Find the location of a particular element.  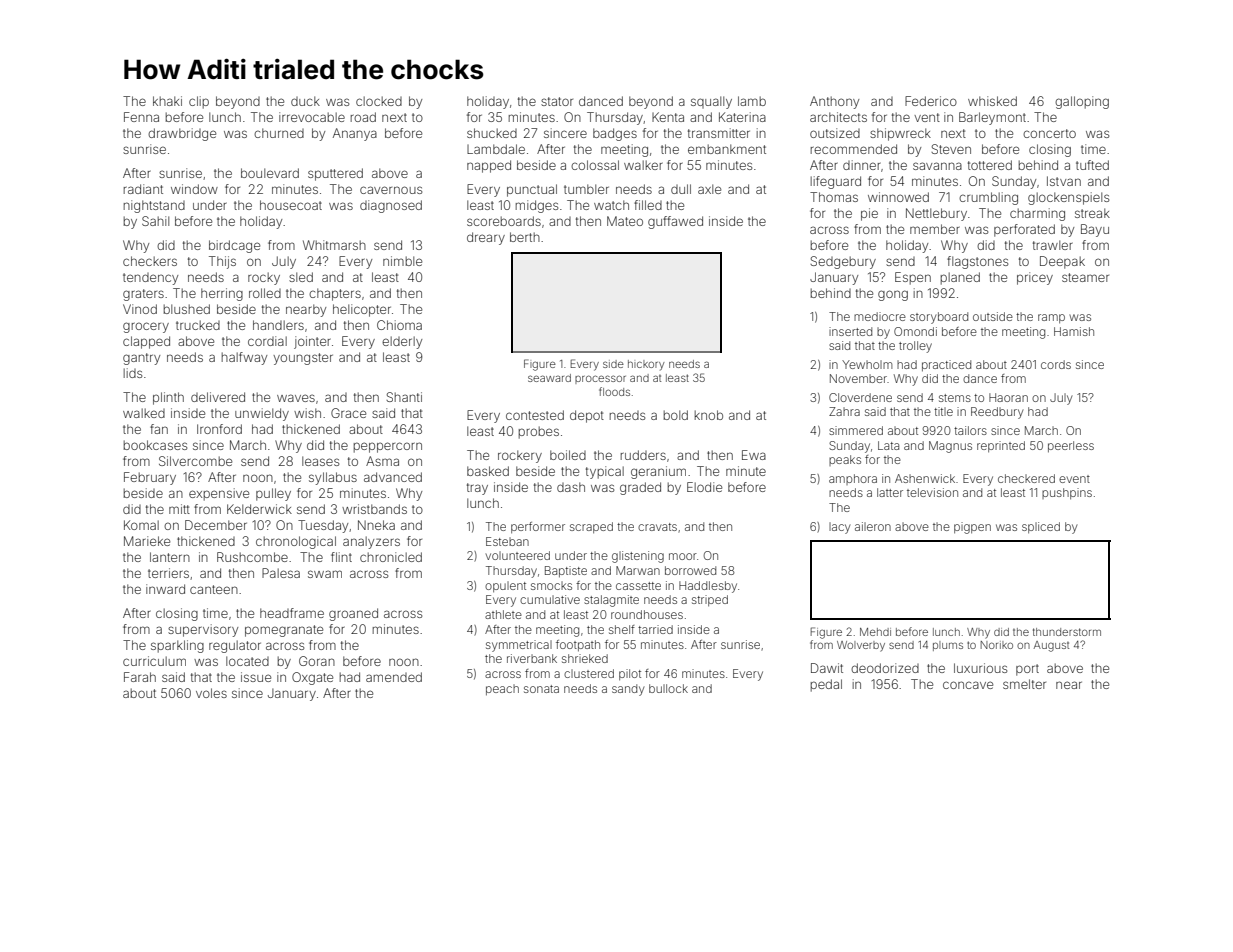

tarried is located at coordinates (655, 629).
